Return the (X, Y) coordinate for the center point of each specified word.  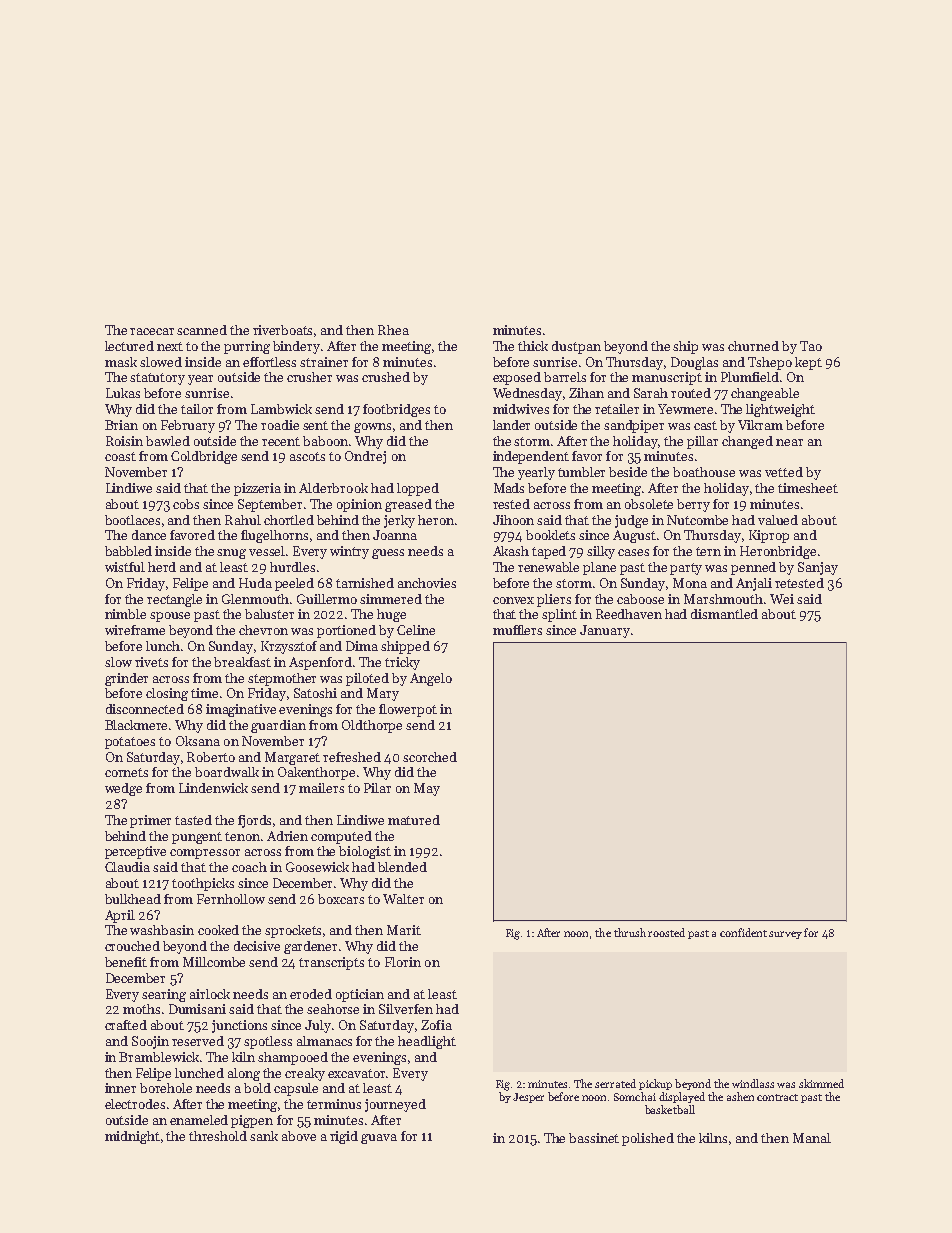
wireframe (135, 630)
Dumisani (197, 1009)
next (170, 346)
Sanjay (818, 568)
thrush (630, 932)
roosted (666, 932)
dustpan (576, 347)
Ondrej (365, 457)
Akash (511, 551)
